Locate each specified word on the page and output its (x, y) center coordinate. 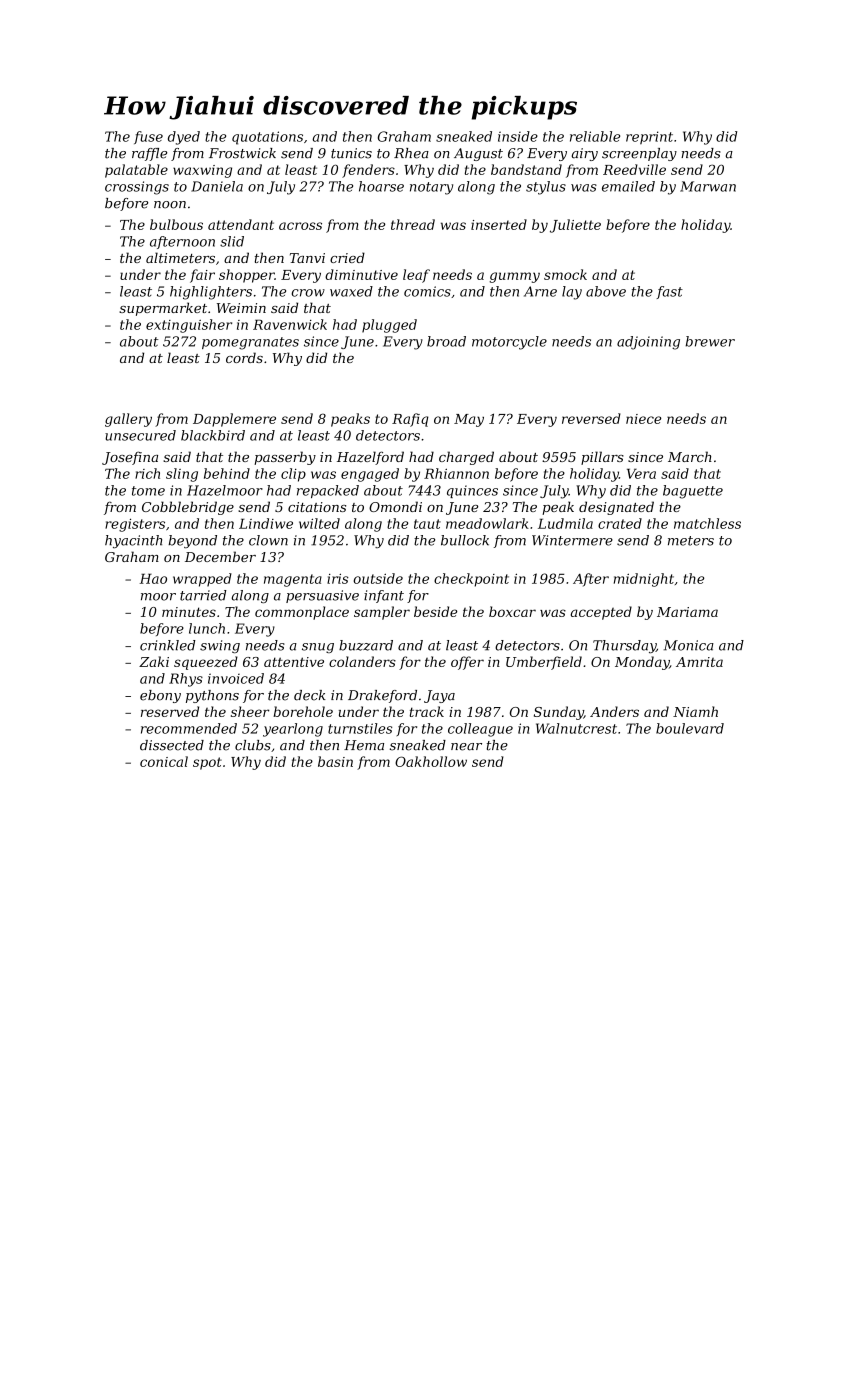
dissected (172, 745)
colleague (480, 730)
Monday (642, 663)
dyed (184, 138)
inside (518, 136)
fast (669, 292)
